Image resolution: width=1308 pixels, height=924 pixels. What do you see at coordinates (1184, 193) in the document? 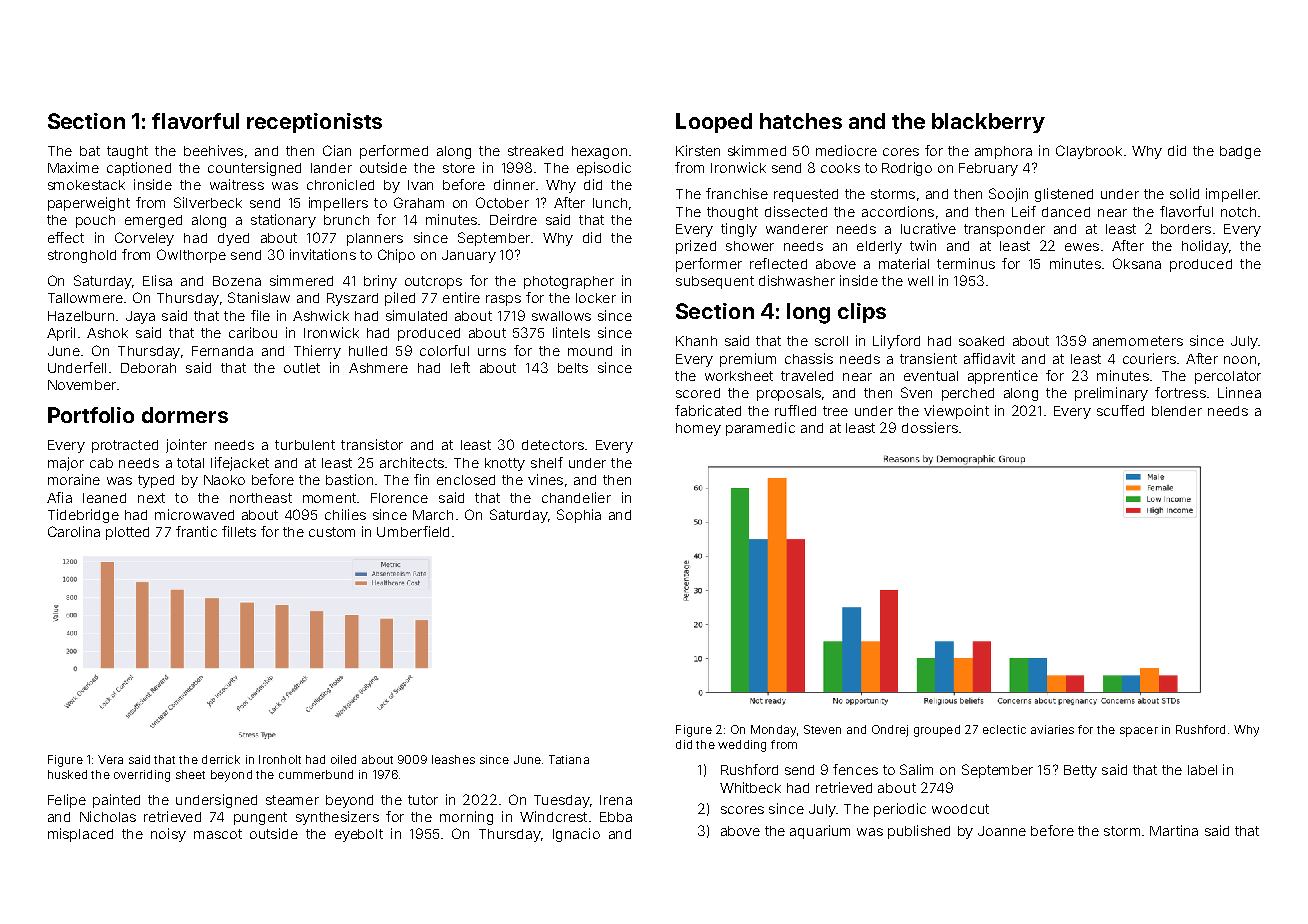
I see `solid` at bounding box center [1184, 193].
